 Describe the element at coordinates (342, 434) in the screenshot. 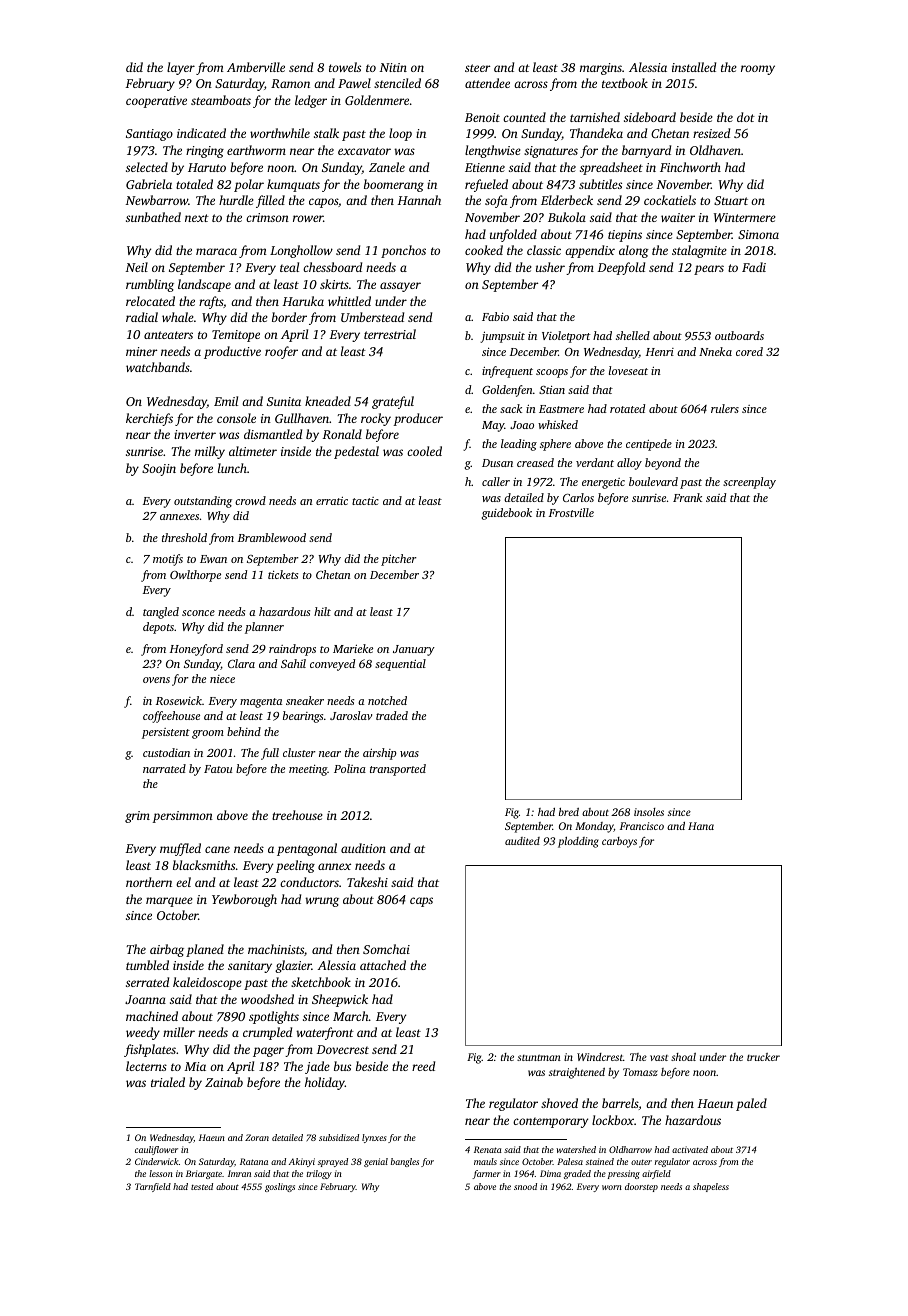

I see `Ronald` at that location.
